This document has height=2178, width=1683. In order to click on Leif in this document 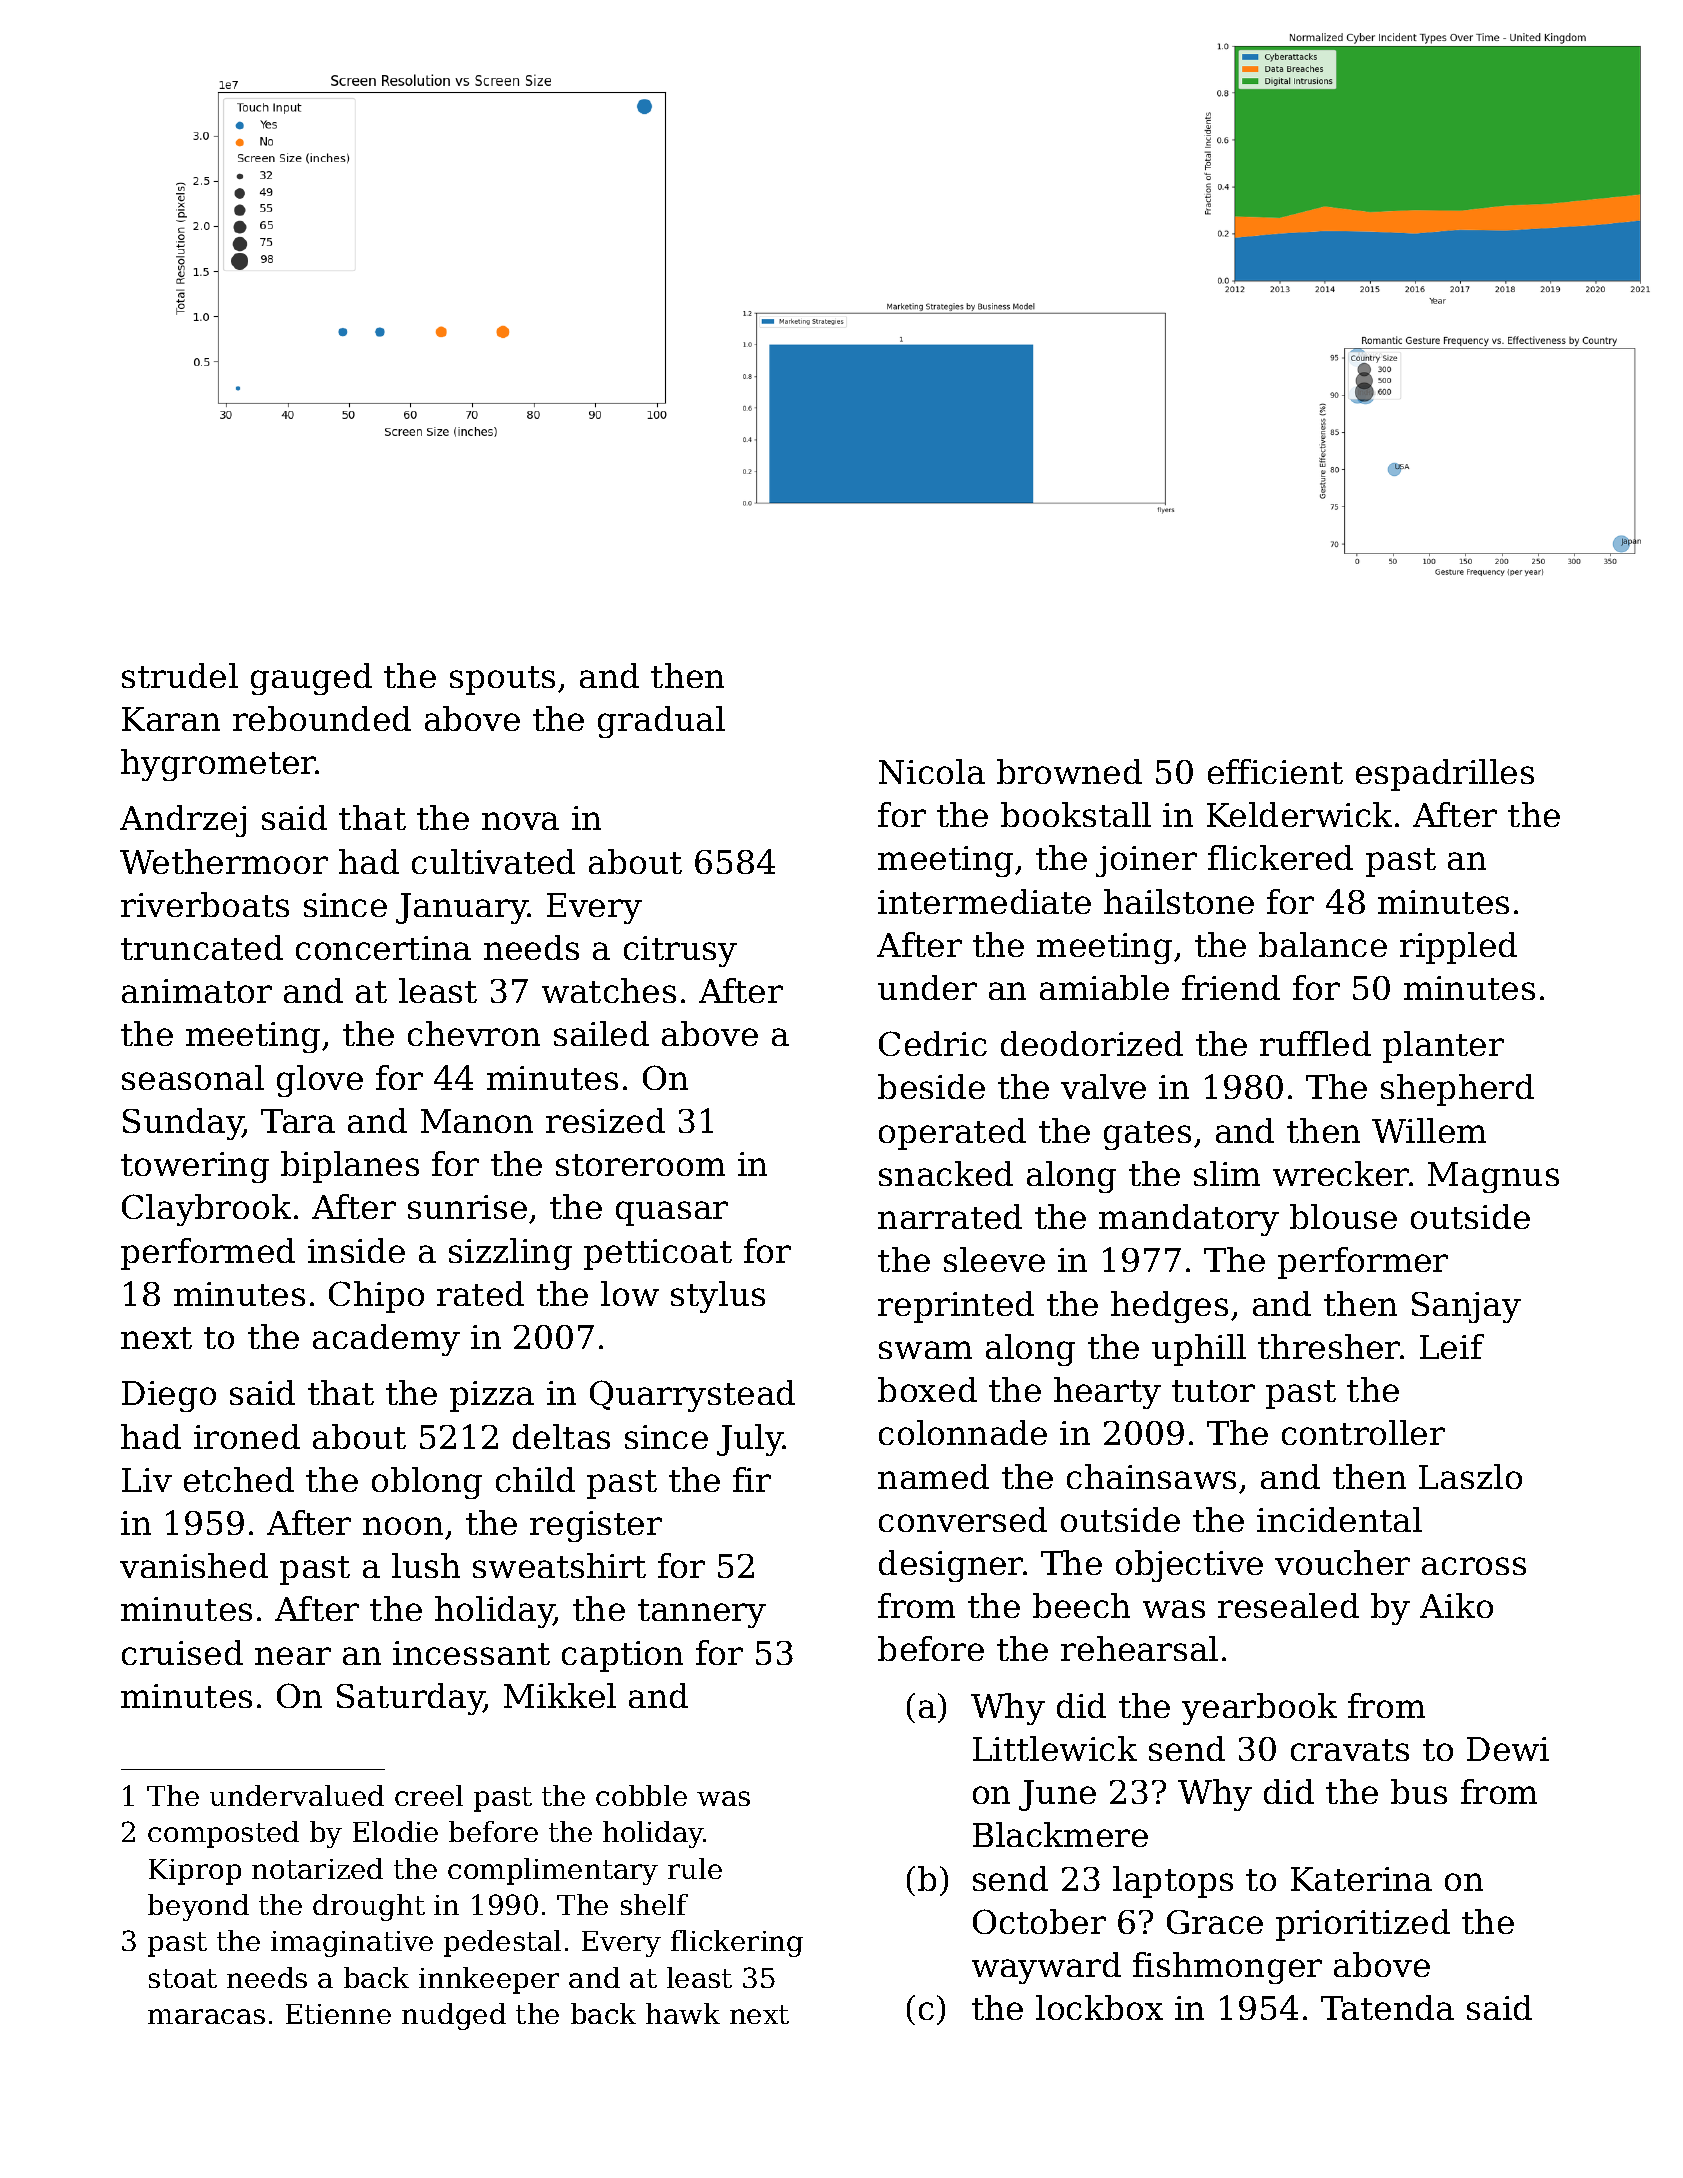, I will do `click(1452, 1346)`.
